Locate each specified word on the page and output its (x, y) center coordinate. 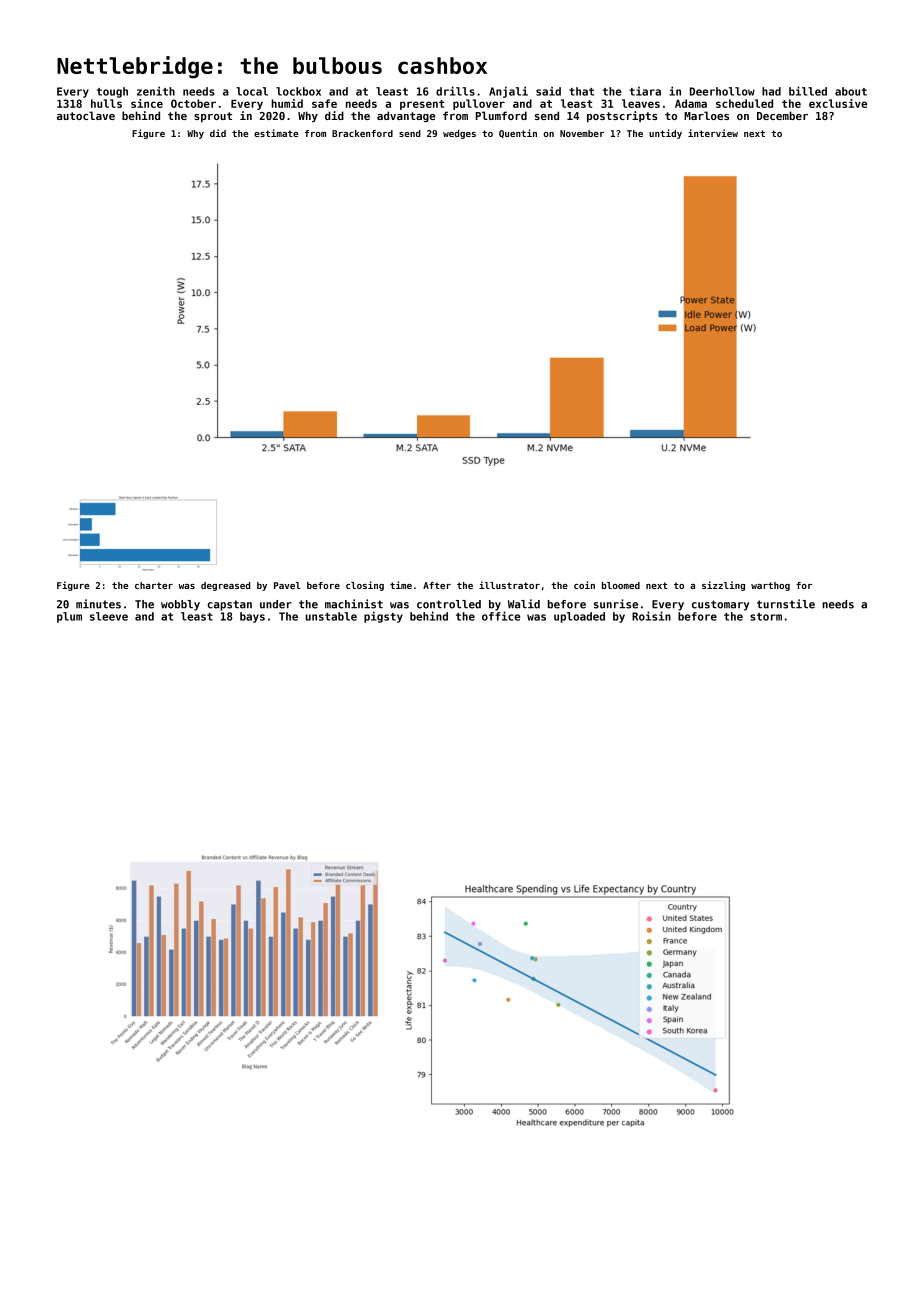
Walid (524, 604)
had (771, 91)
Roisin (651, 616)
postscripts (622, 116)
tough (112, 92)
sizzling (723, 586)
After (437, 585)
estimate (276, 133)
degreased (225, 586)
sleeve (109, 616)
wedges (459, 134)
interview (713, 133)
